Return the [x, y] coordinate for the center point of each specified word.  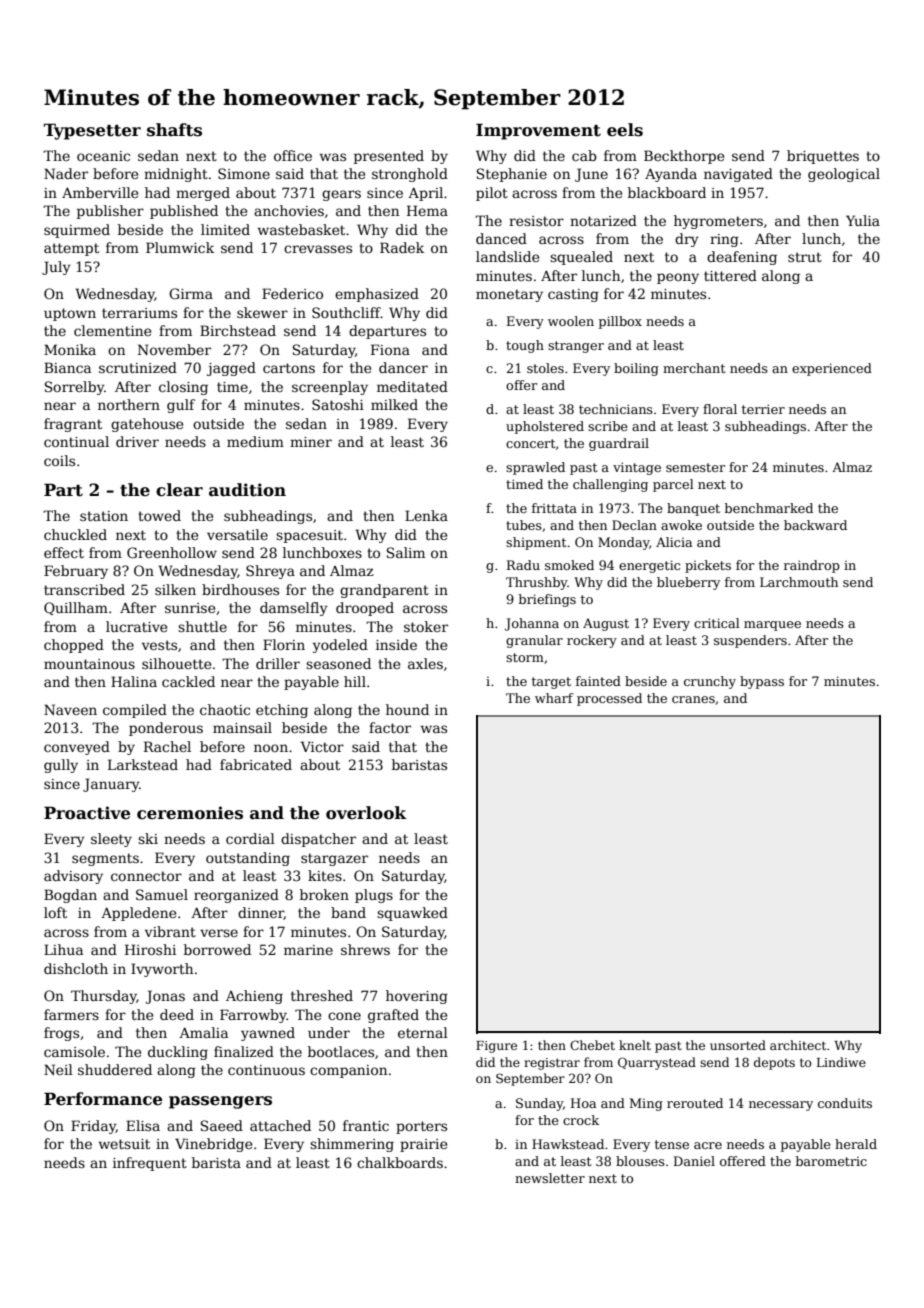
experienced [832, 369]
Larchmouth [799, 582]
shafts [174, 130]
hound [407, 709]
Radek [402, 247]
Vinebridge [213, 1145]
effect [64, 552]
